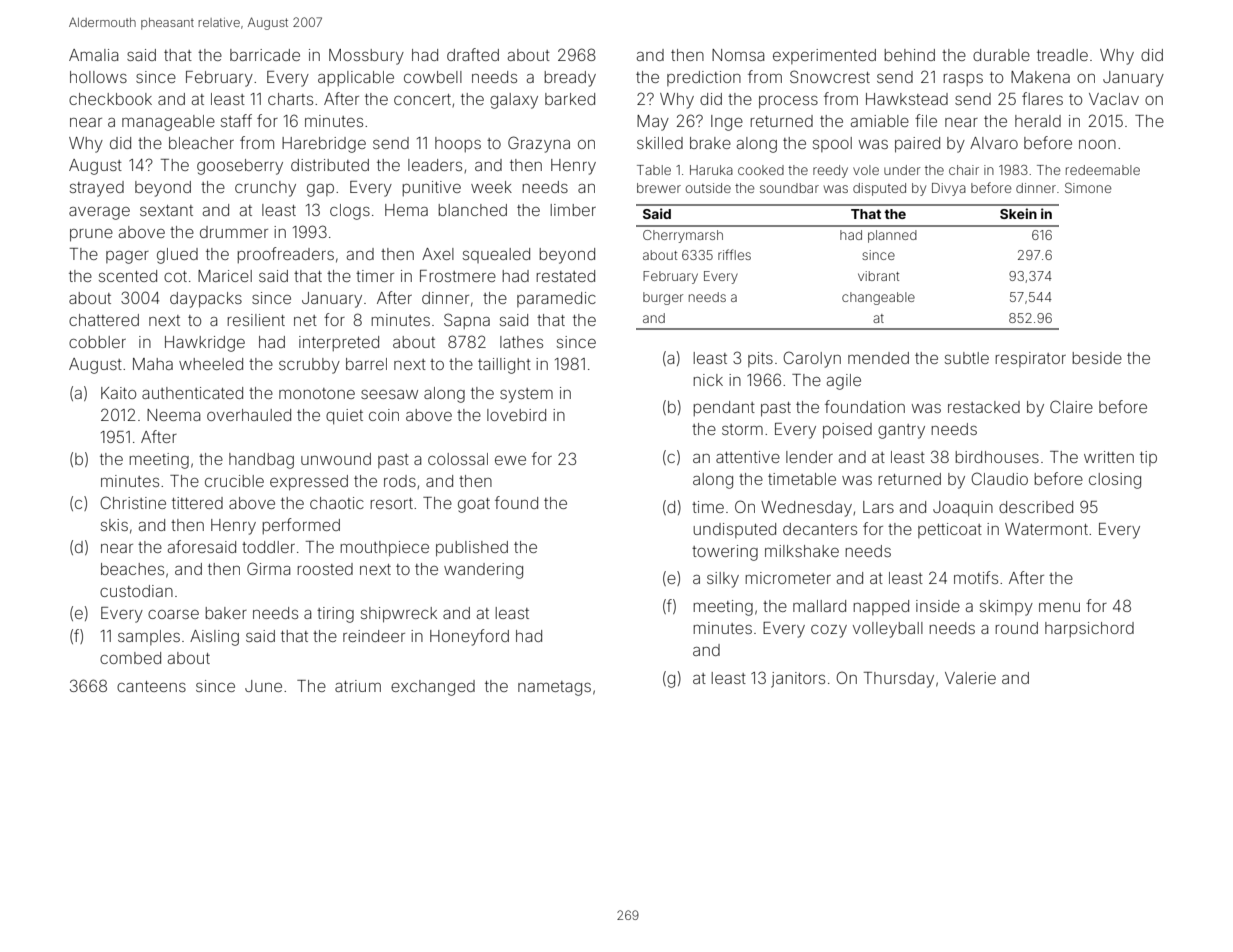 Image resolution: width=1233 pixels, height=952 pixels. What do you see at coordinates (761, 170) in the screenshot?
I see `cooked` at bounding box center [761, 170].
